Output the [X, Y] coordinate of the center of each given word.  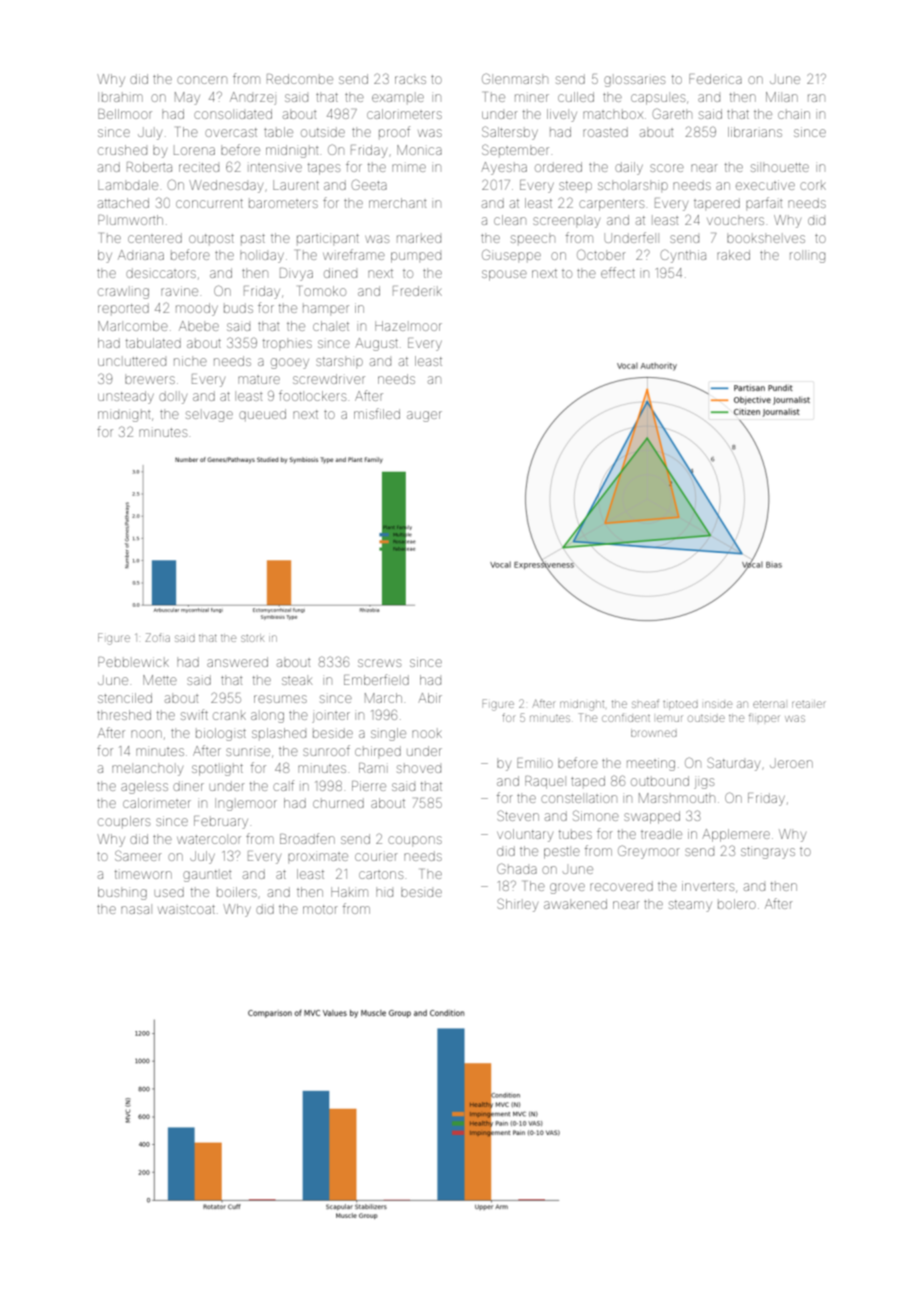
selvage [209, 416]
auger [424, 416]
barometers [283, 204]
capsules [658, 99]
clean [510, 220]
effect [618, 272]
